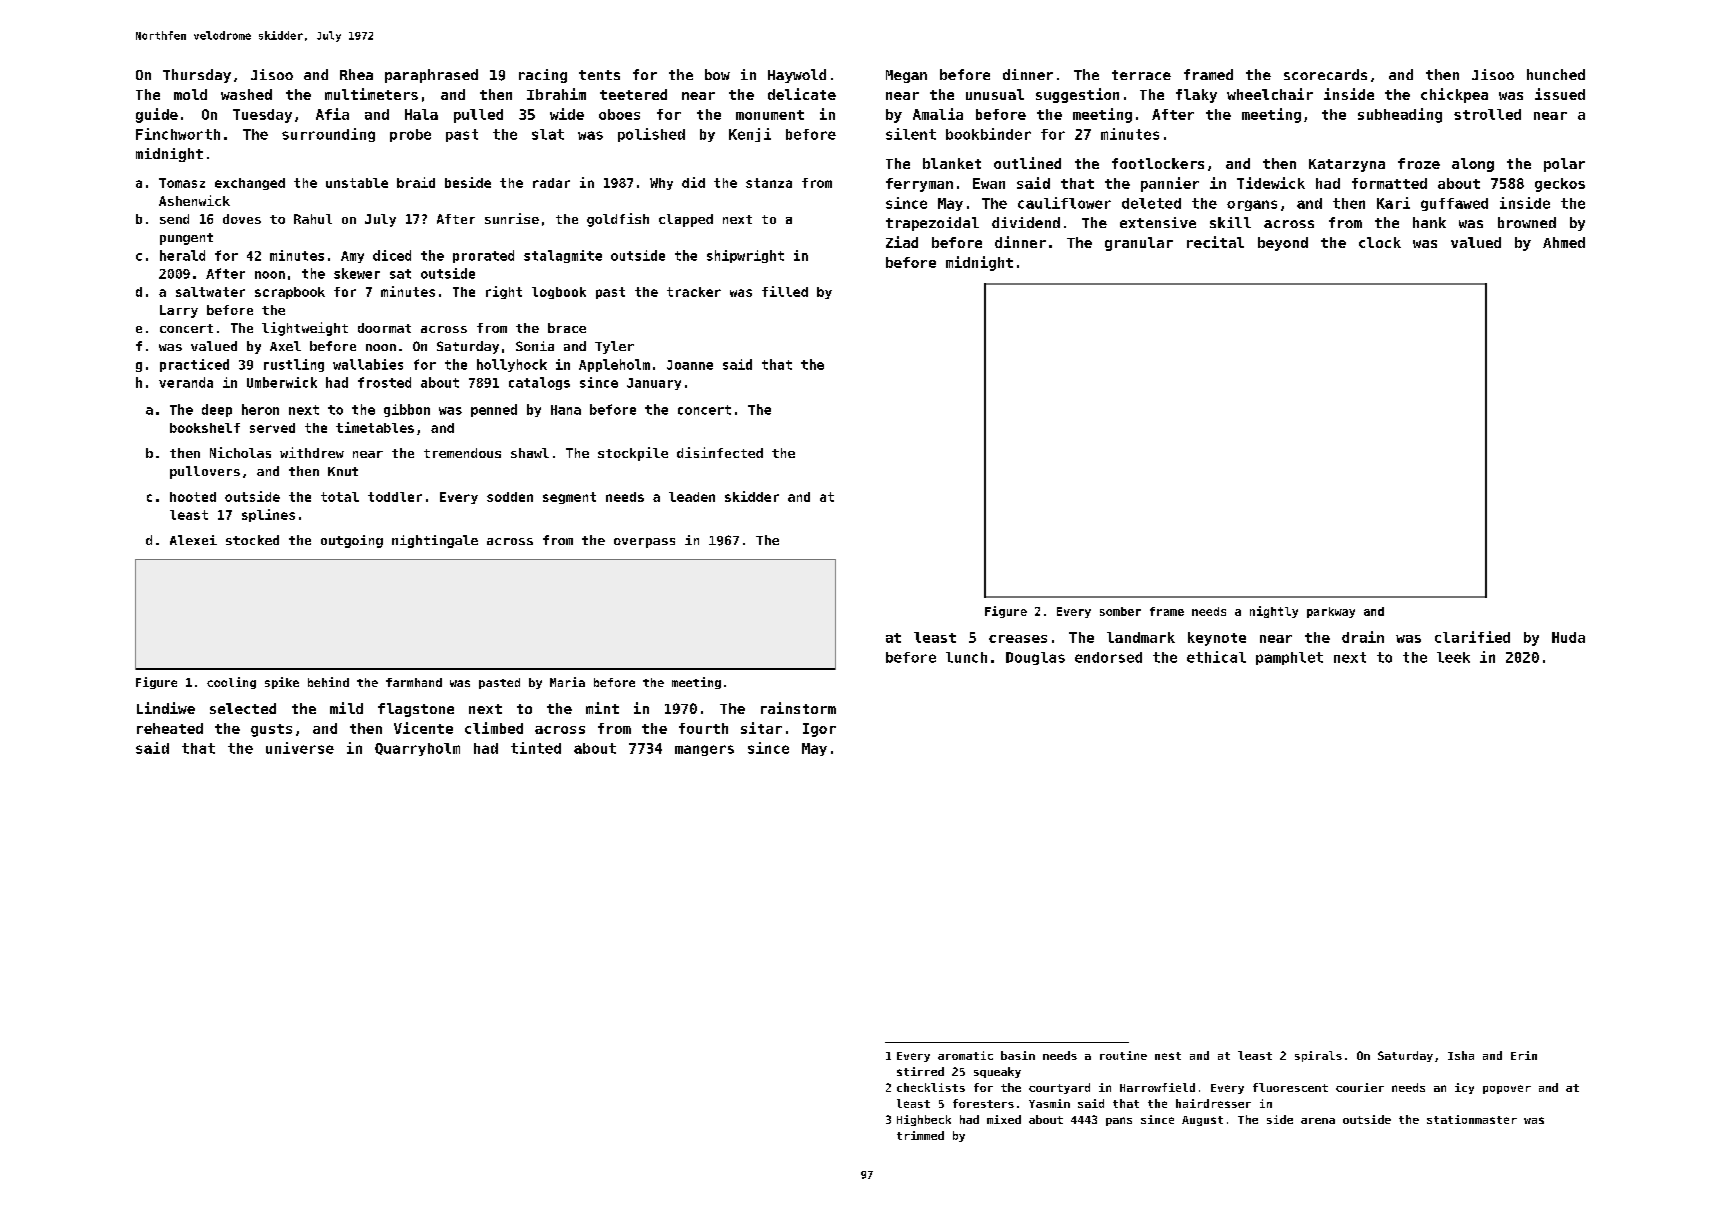 This document has height=1217, width=1721. Describe the element at coordinates (769, 183) in the document. I see `stanza` at that location.
